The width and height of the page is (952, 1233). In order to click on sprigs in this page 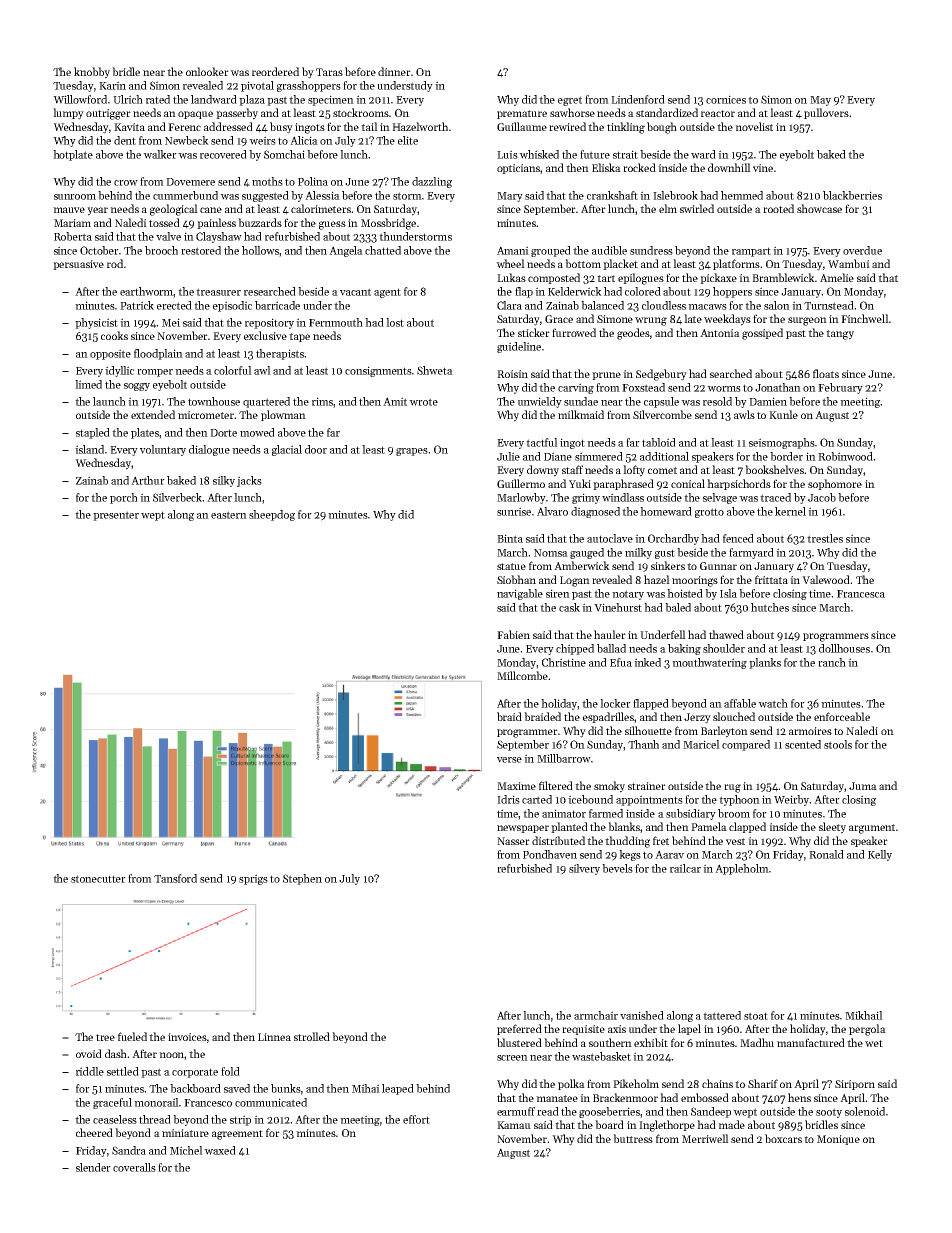, I will do `click(253, 879)`.
